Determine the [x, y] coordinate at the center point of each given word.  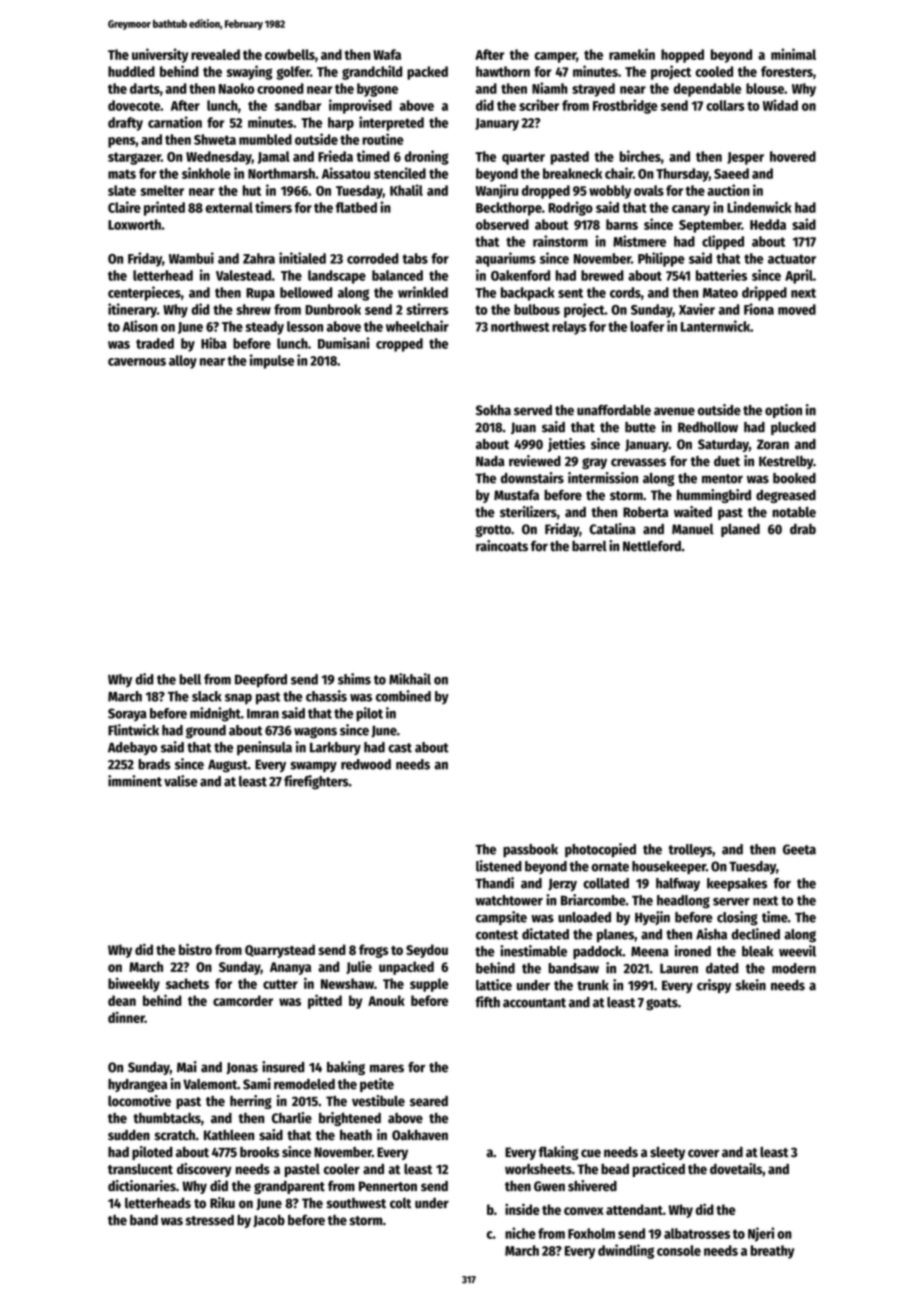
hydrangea [137, 1085]
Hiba [214, 343]
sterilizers [528, 512]
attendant [634, 1209]
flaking [559, 1153]
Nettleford [652, 546]
